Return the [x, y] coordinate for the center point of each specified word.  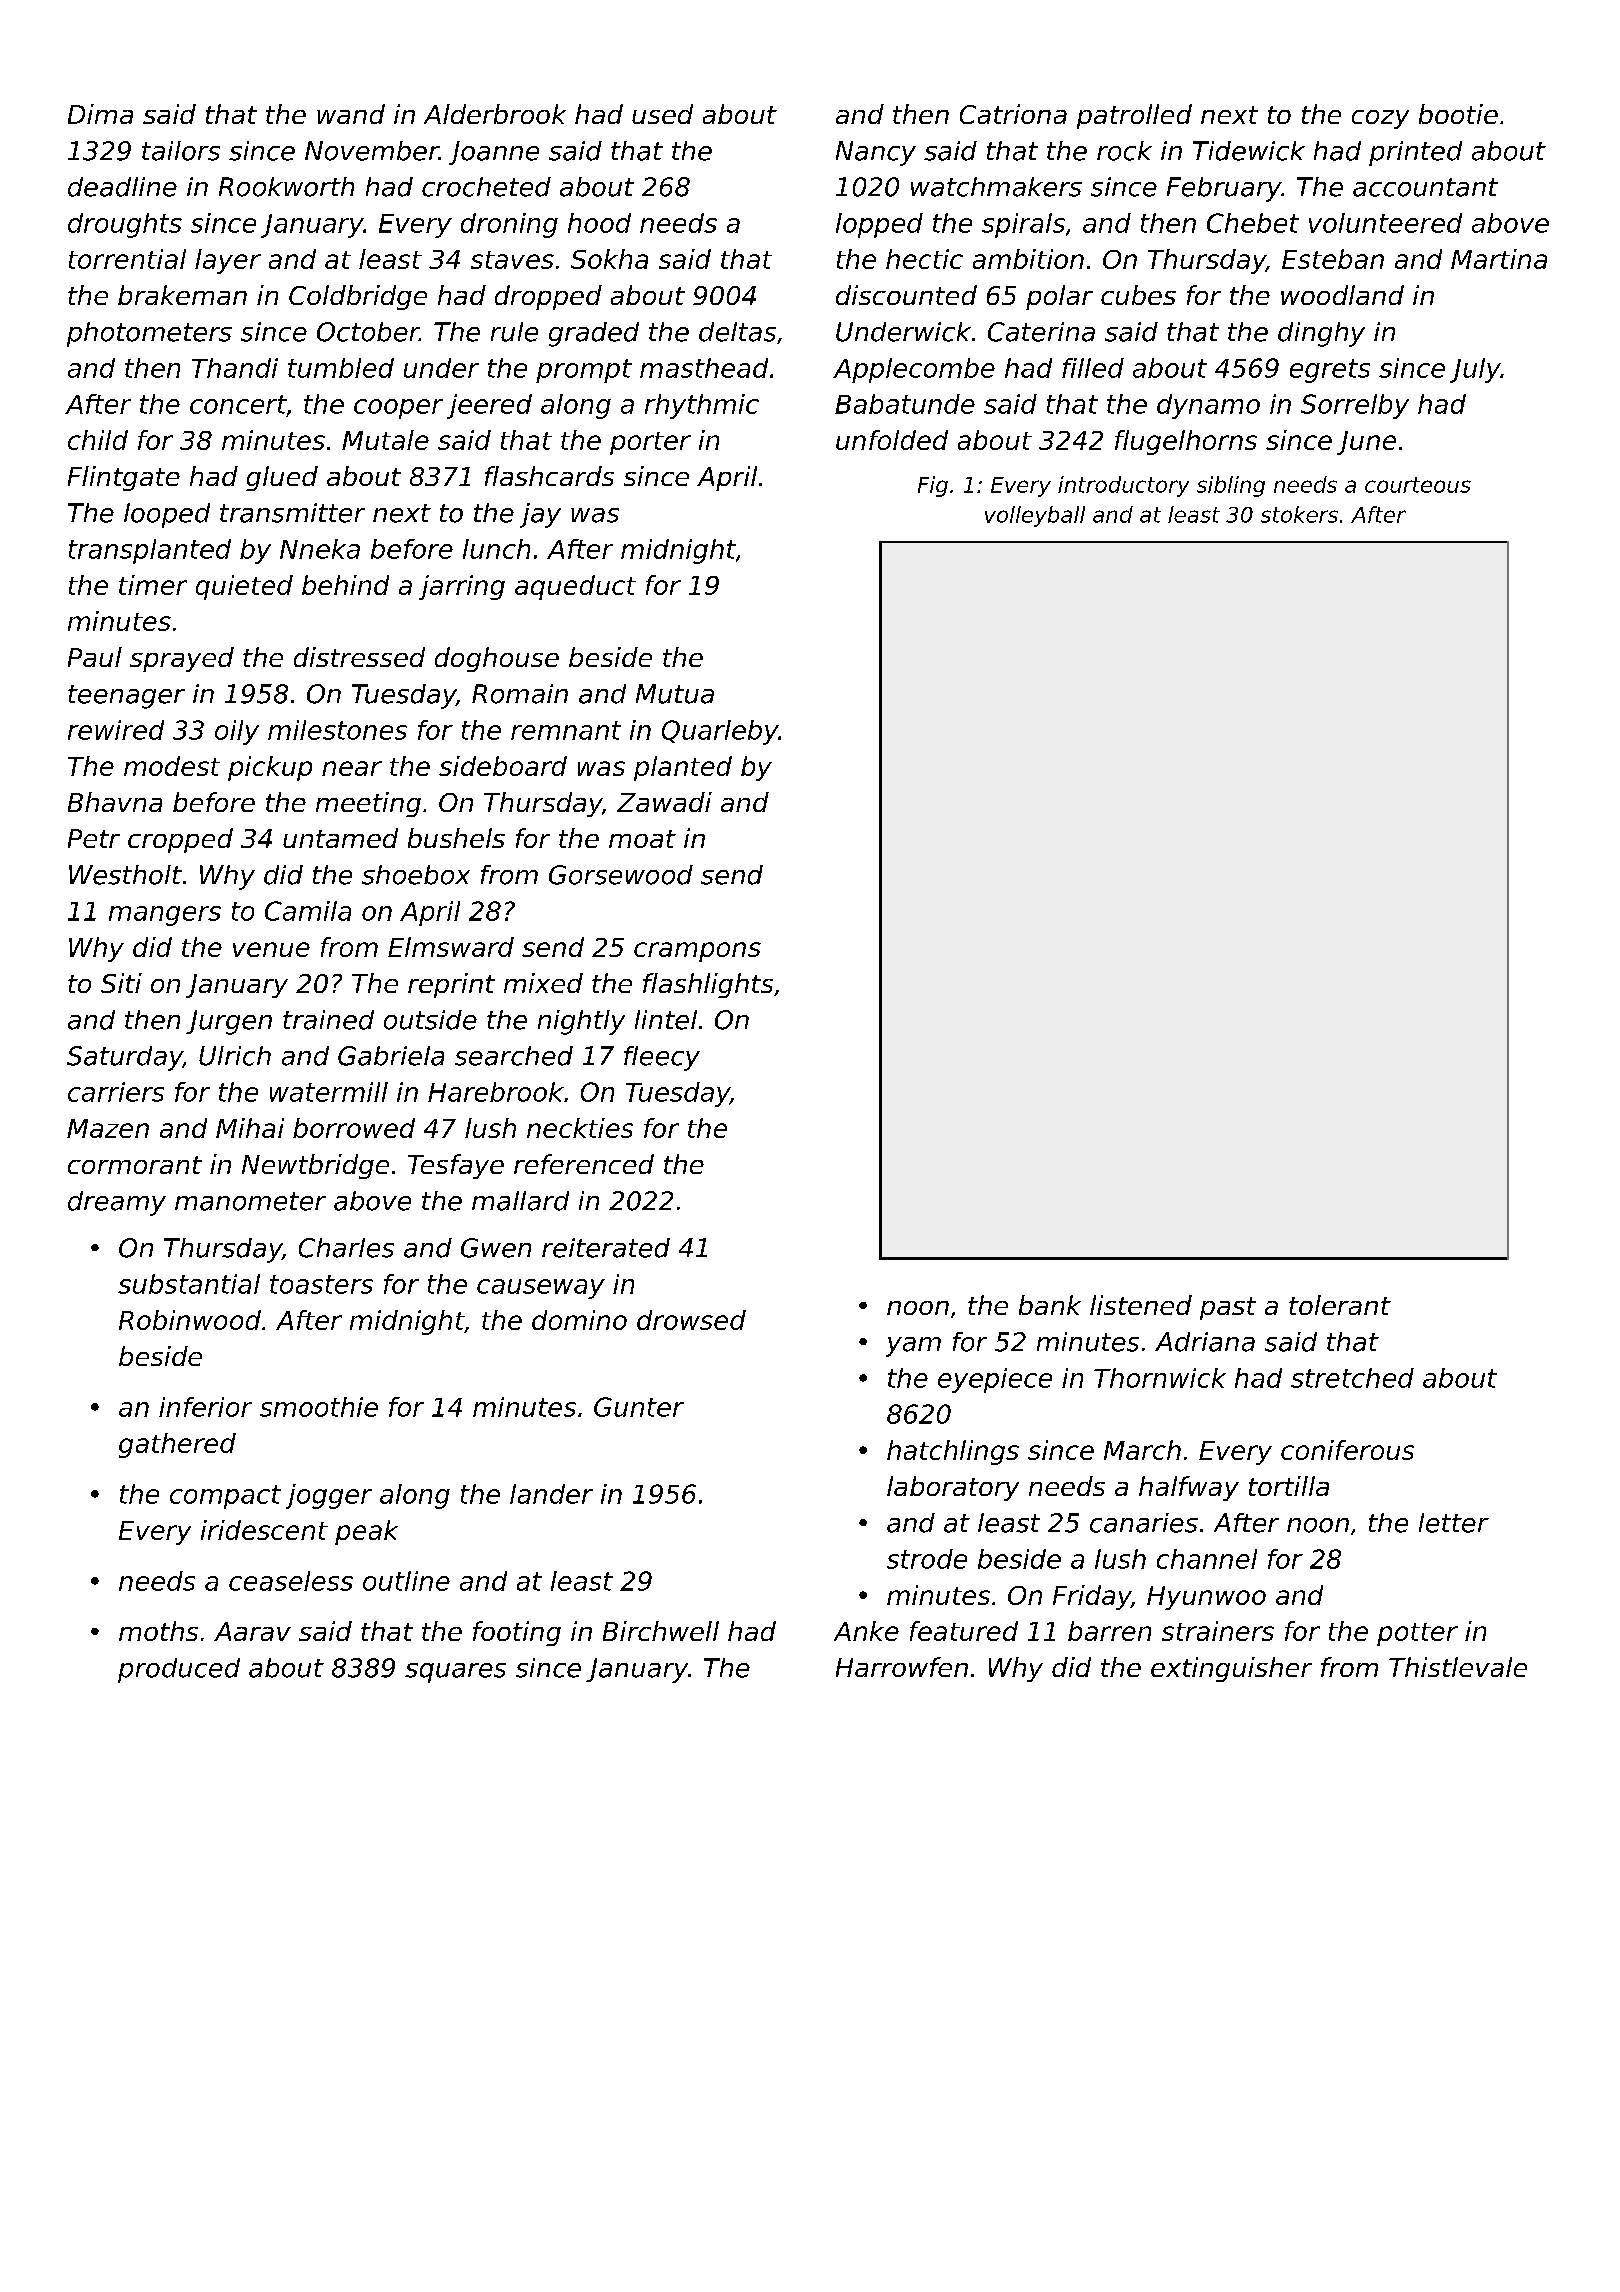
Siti [121, 983]
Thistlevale [1458, 1667]
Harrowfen [902, 1667]
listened [1141, 1305]
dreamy [117, 1203]
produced [179, 1670]
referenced [584, 1164]
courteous [1418, 485]
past [1228, 1308]
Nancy [876, 153]
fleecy [662, 1058]
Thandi [235, 368]
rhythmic [702, 406]
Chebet [1253, 223]
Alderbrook [495, 114]
